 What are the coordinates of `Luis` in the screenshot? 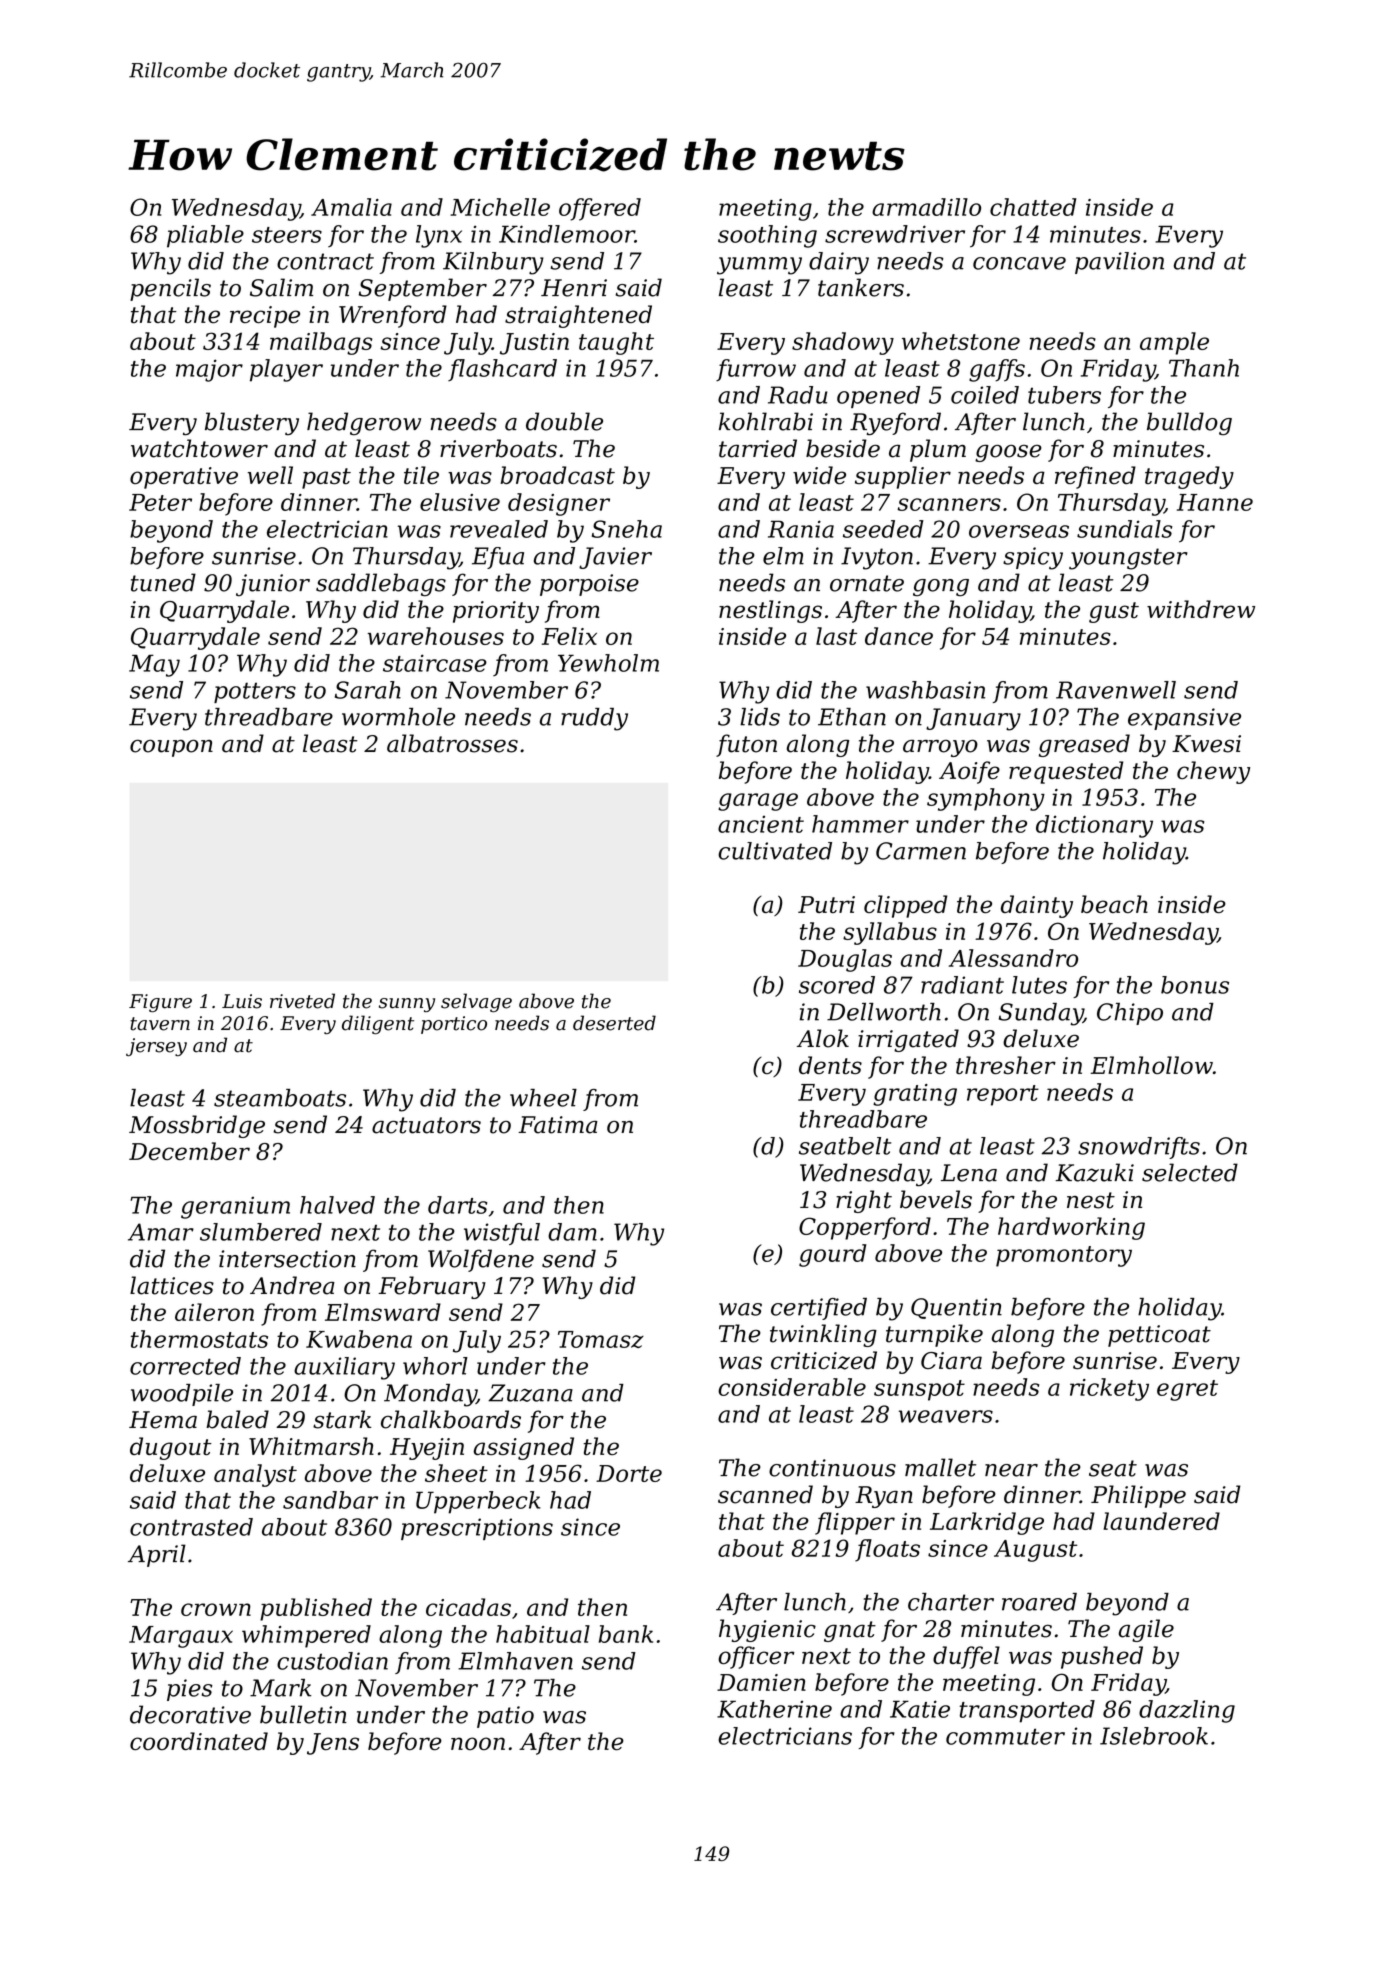 It's located at (242, 1001).
